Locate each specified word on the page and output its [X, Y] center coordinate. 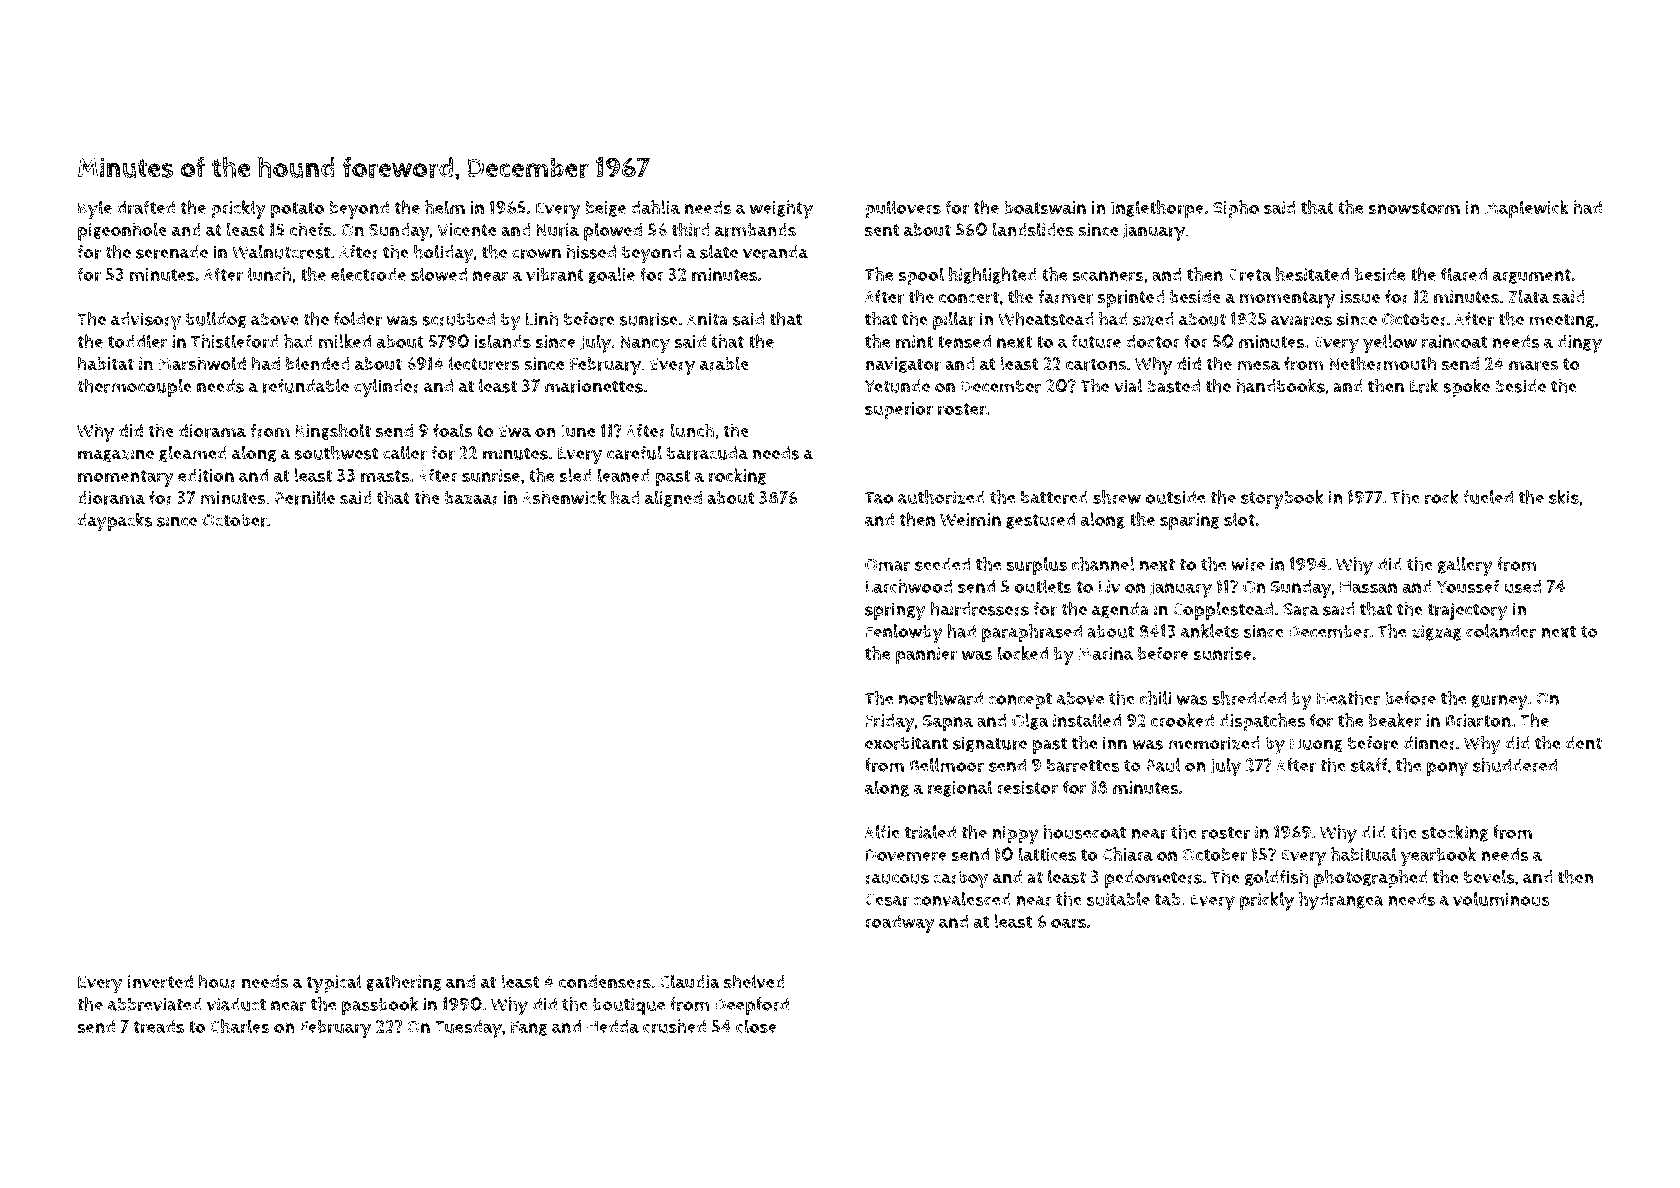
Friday [890, 723]
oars [1068, 923]
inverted [160, 982]
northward [941, 698]
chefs [311, 229]
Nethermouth [1383, 363]
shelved [754, 981]
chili [1155, 698]
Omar [887, 564]
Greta [1250, 275]
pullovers [903, 209]
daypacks [115, 522]
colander [1501, 631]
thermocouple [134, 387]
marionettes [594, 386]
